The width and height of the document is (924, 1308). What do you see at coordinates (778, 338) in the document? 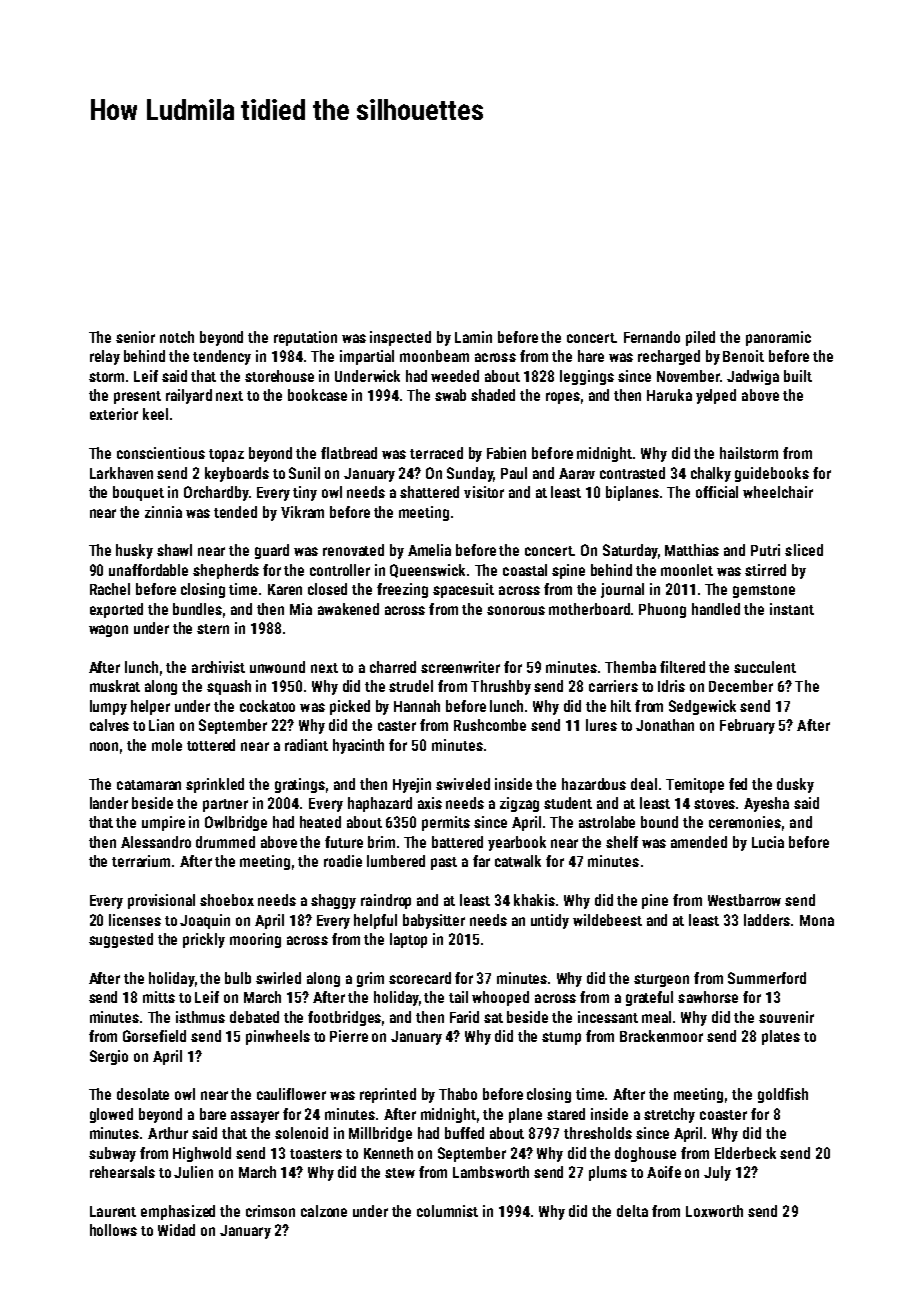
I see `panoramic` at bounding box center [778, 338].
